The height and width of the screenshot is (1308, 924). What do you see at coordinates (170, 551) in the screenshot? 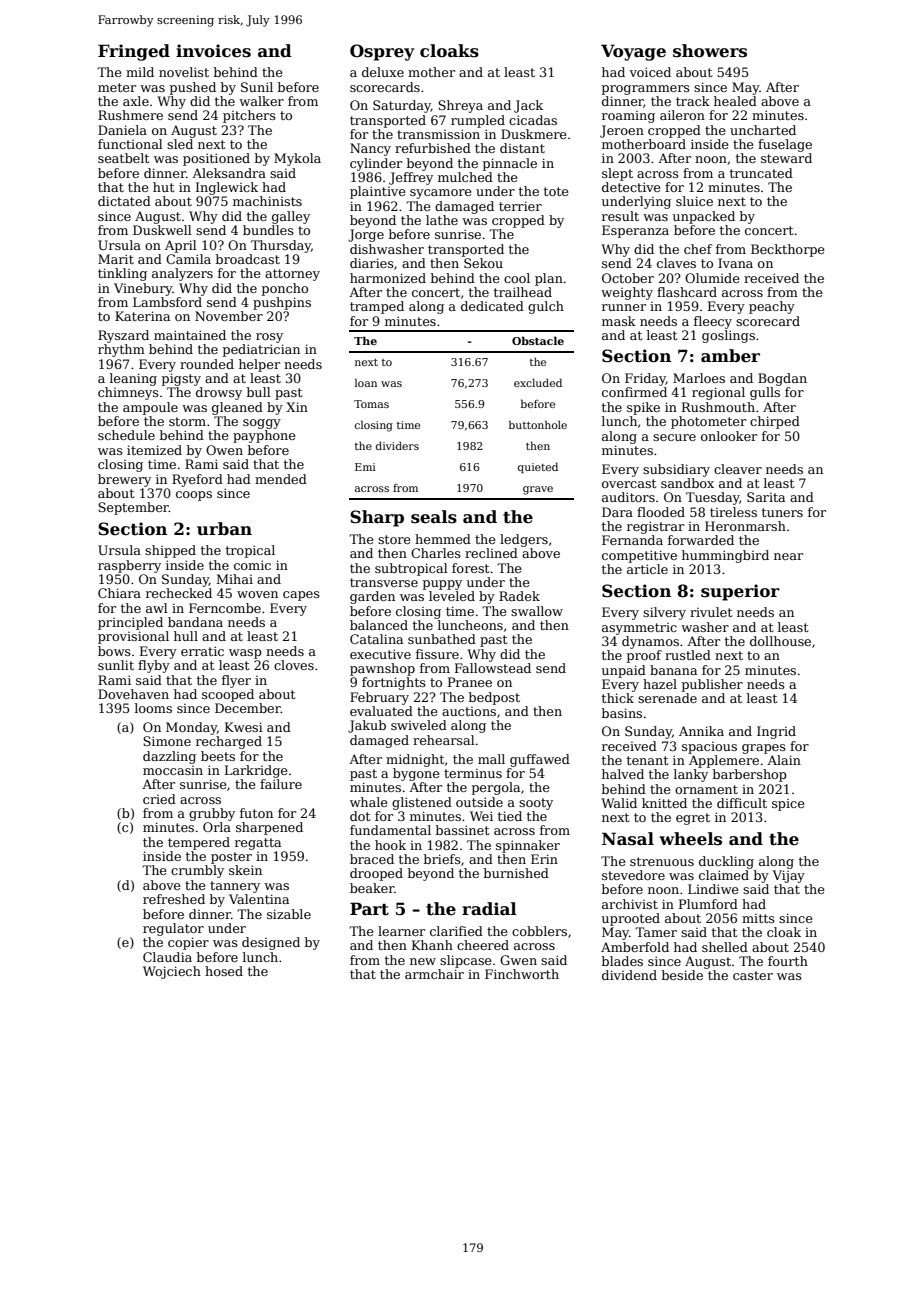
I see `shipped` at bounding box center [170, 551].
